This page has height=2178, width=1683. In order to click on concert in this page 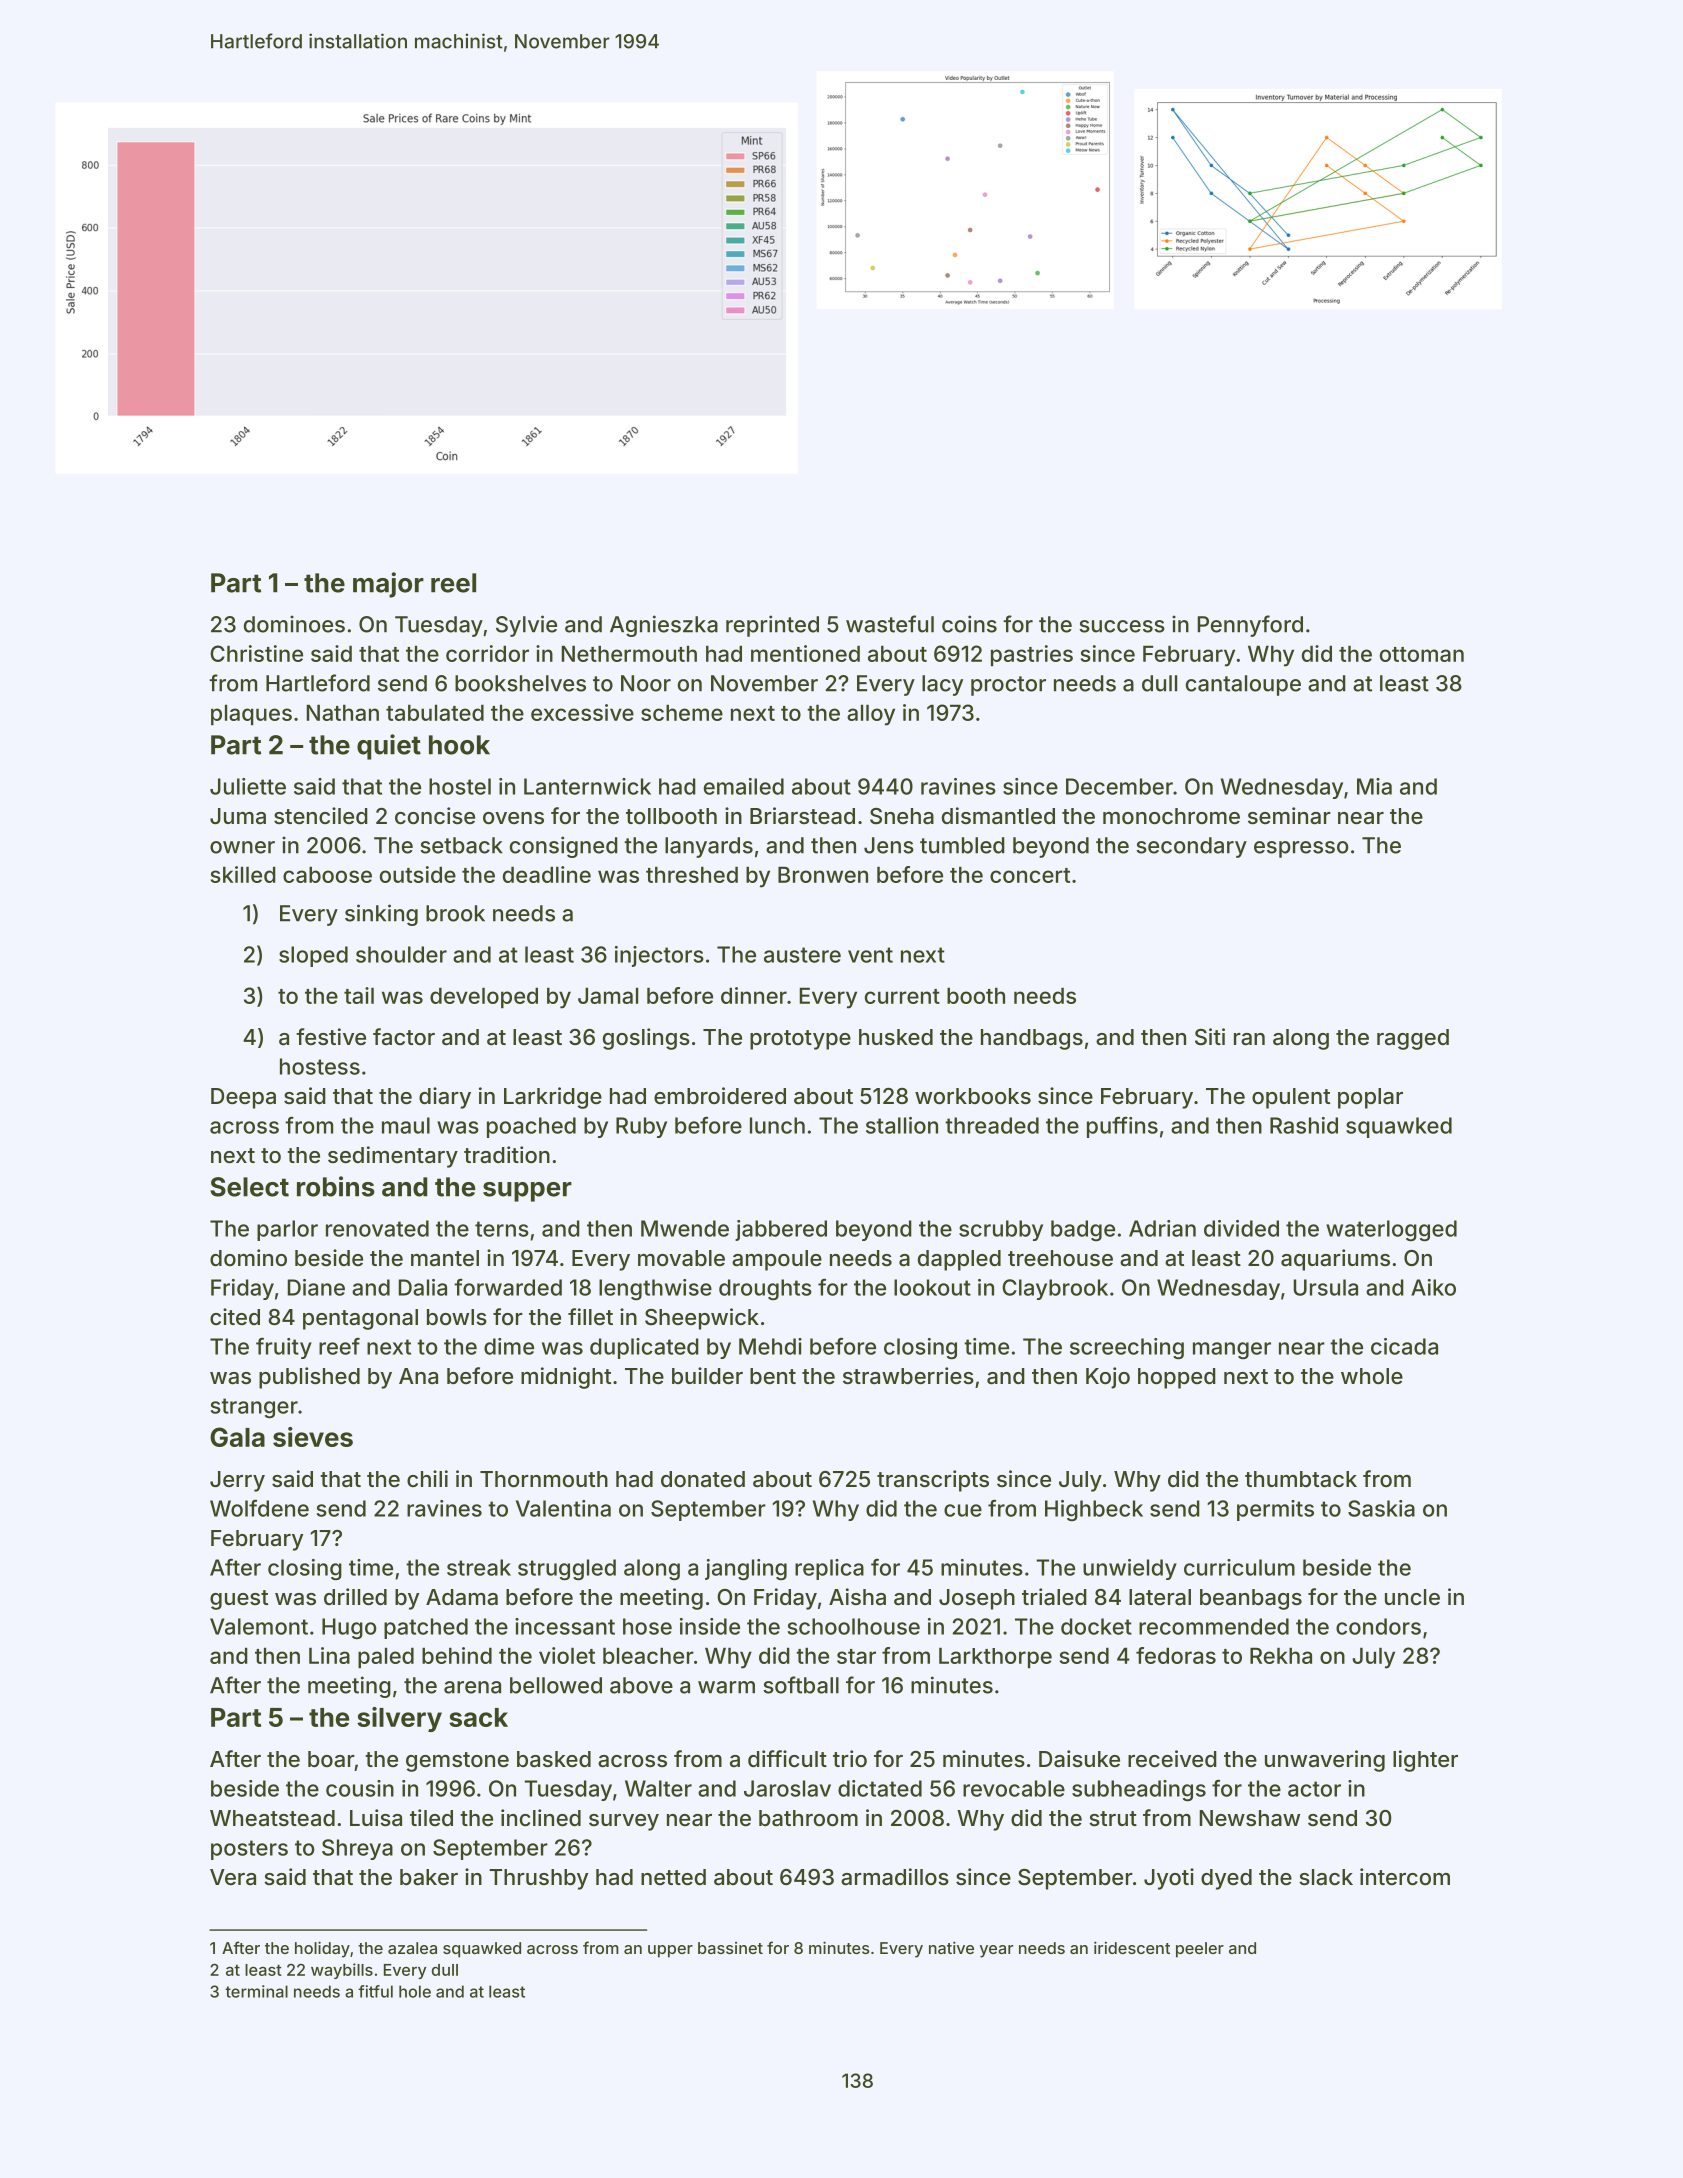, I will do `click(1030, 875)`.
